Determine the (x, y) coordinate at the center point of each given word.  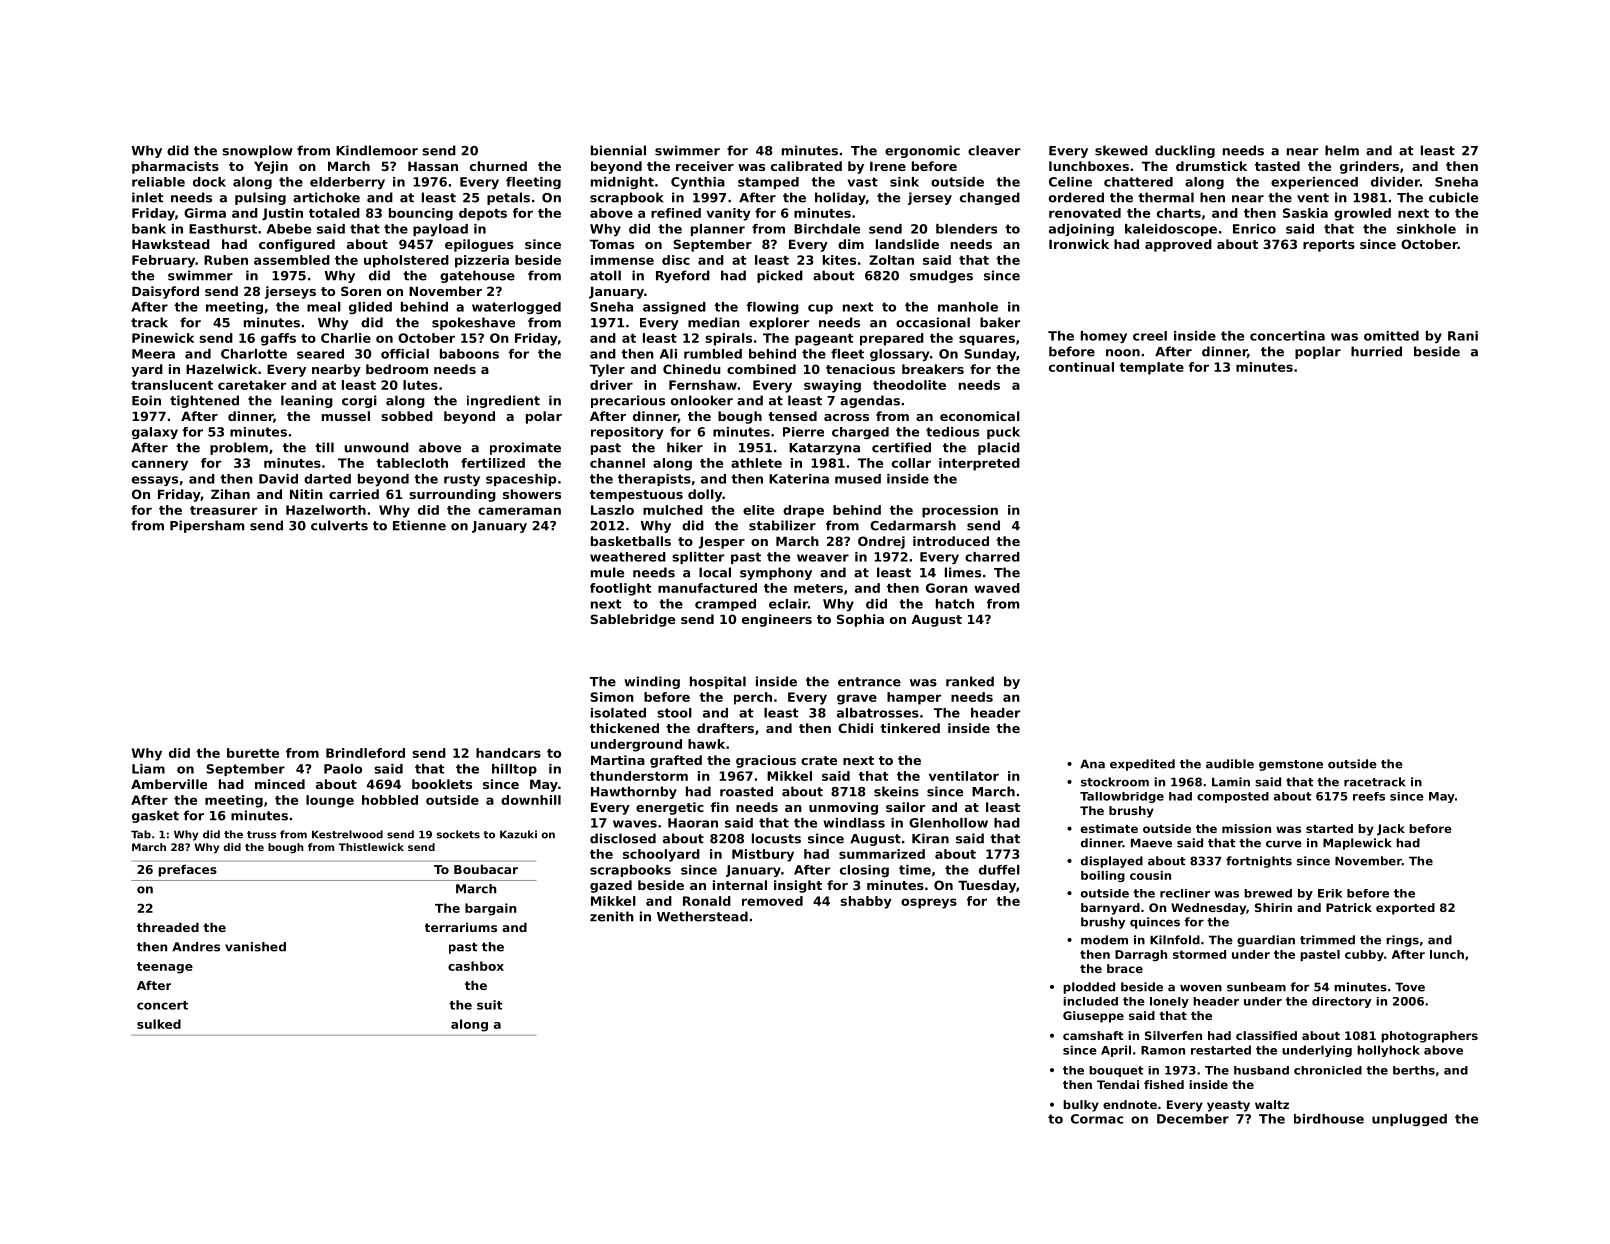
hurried (1376, 351)
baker (1000, 322)
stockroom (1115, 782)
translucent (172, 385)
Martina (618, 760)
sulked (159, 1024)
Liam (148, 769)
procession (960, 511)
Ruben (226, 260)
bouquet (1116, 1071)
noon (1123, 353)
